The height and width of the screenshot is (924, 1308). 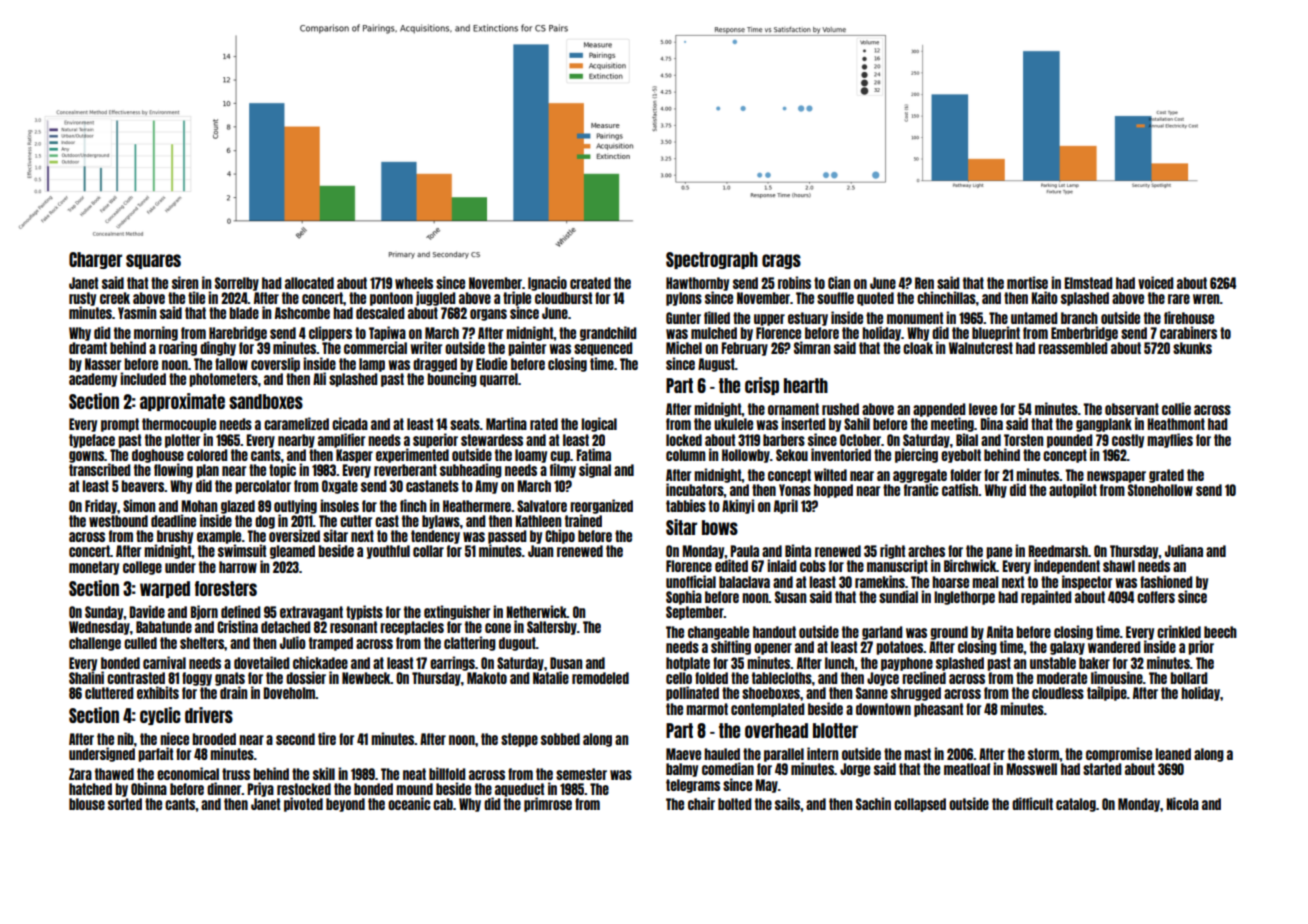 I want to click on Charger, so click(x=95, y=260).
